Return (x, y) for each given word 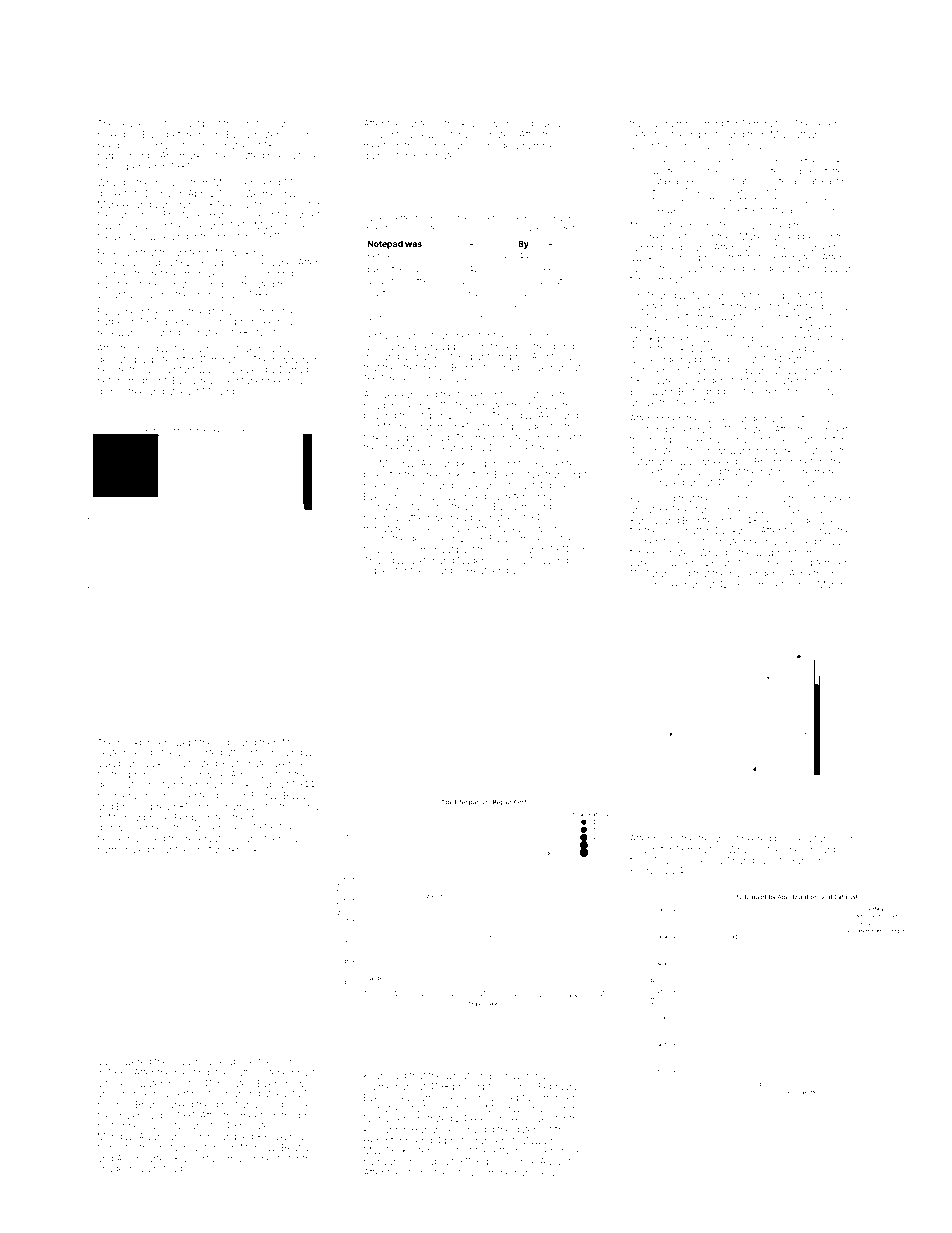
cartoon (813, 440)
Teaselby (672, 861)
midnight (147, 381)
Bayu (294, 796)
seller (826, 123)
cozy (181, 1063)
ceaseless (139, 123)
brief (201, 849)
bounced (463, 145)
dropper (558, 1098)
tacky (510, 529)
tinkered (753, 838)
